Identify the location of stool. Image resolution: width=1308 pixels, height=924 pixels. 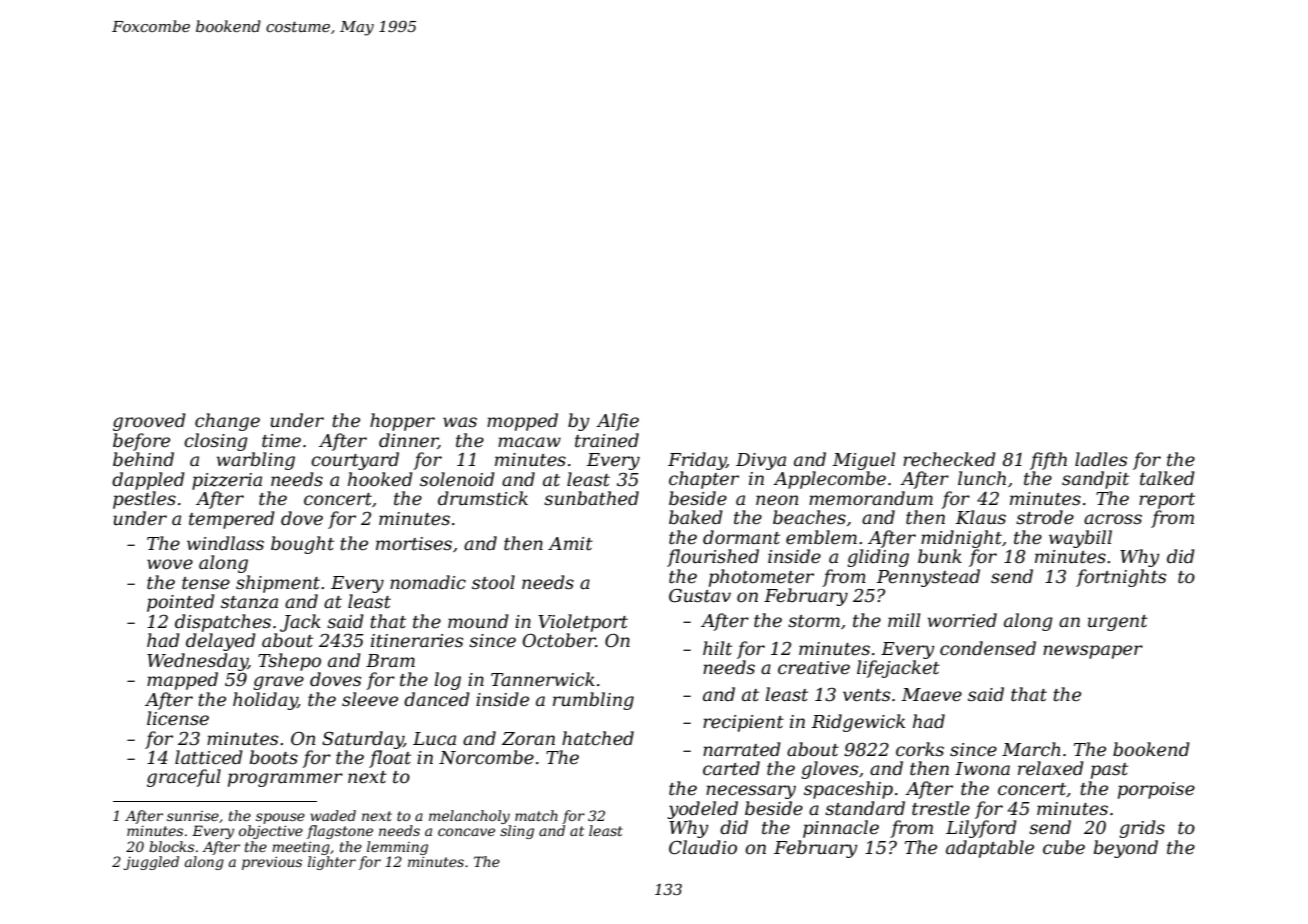
(493, 582).
